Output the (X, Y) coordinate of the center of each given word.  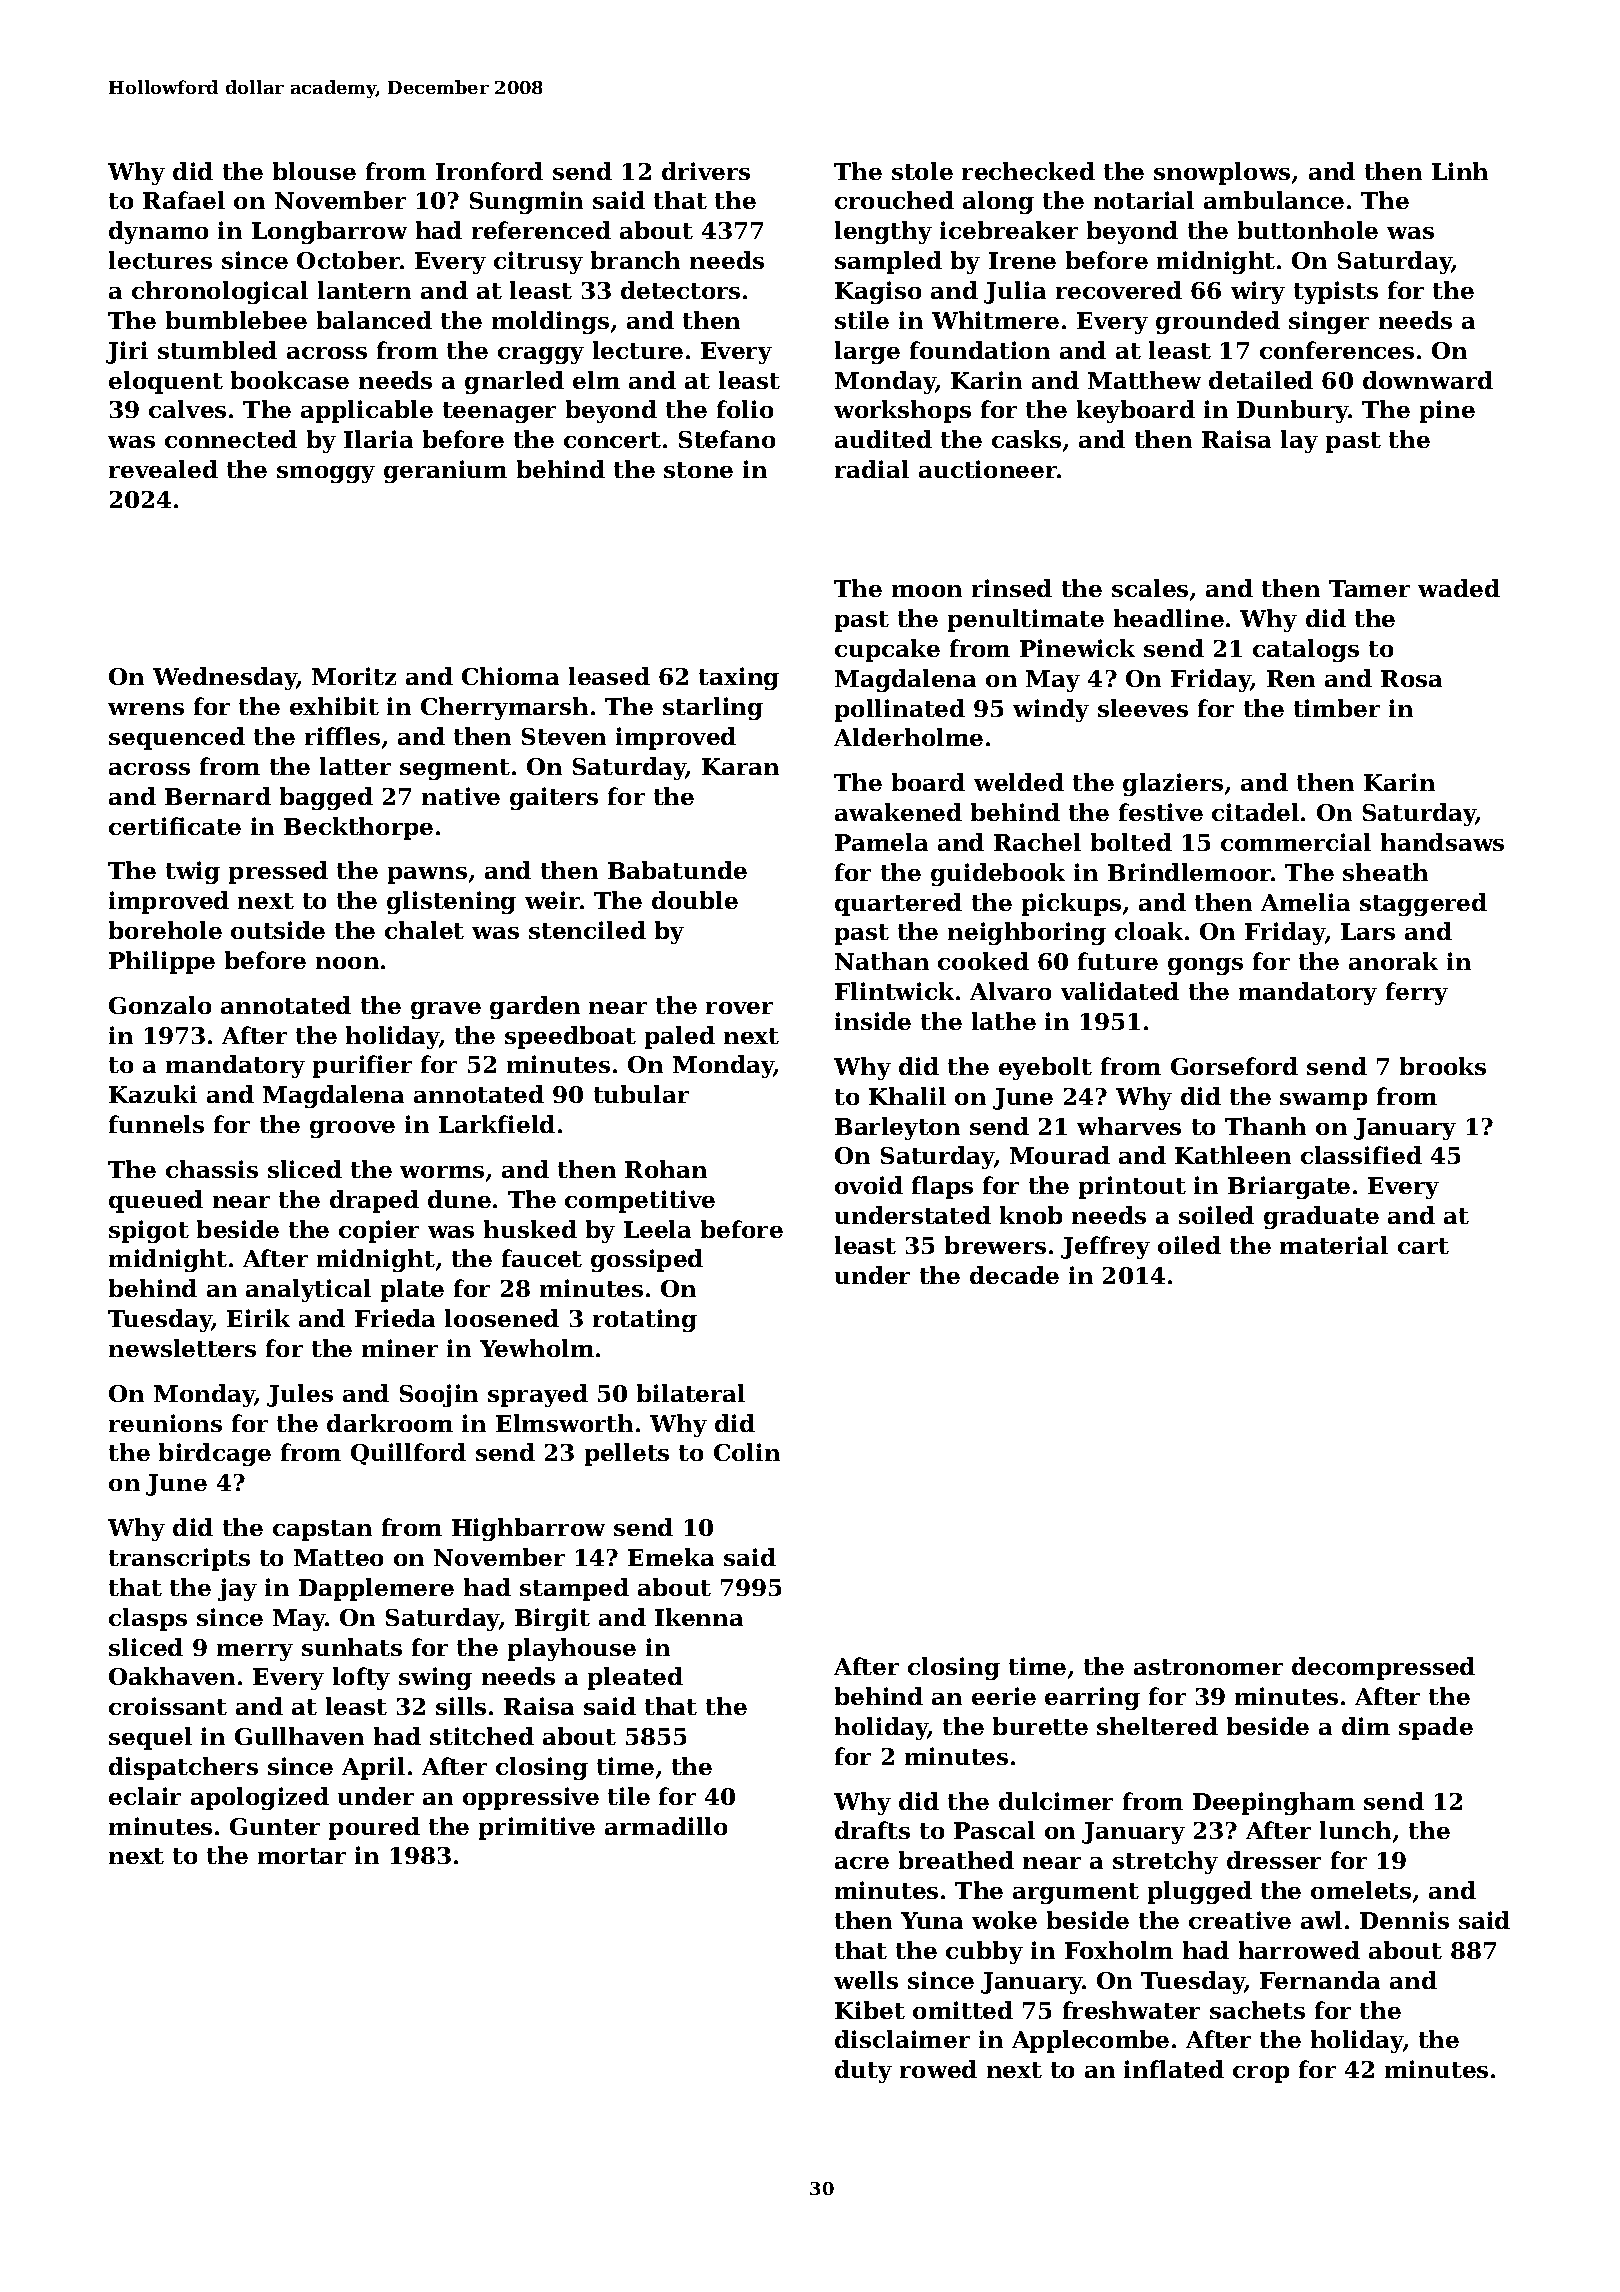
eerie (1004, 1696)
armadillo (666, 1826)
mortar (302, 1856)
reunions (165, 1423)
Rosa (1411, 678)
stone (698, 470)
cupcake (887, 650)
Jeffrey (1105, 1247)
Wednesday (225, 678)
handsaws (1442, 842)
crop (1261, 2074)
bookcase (290, 380)
